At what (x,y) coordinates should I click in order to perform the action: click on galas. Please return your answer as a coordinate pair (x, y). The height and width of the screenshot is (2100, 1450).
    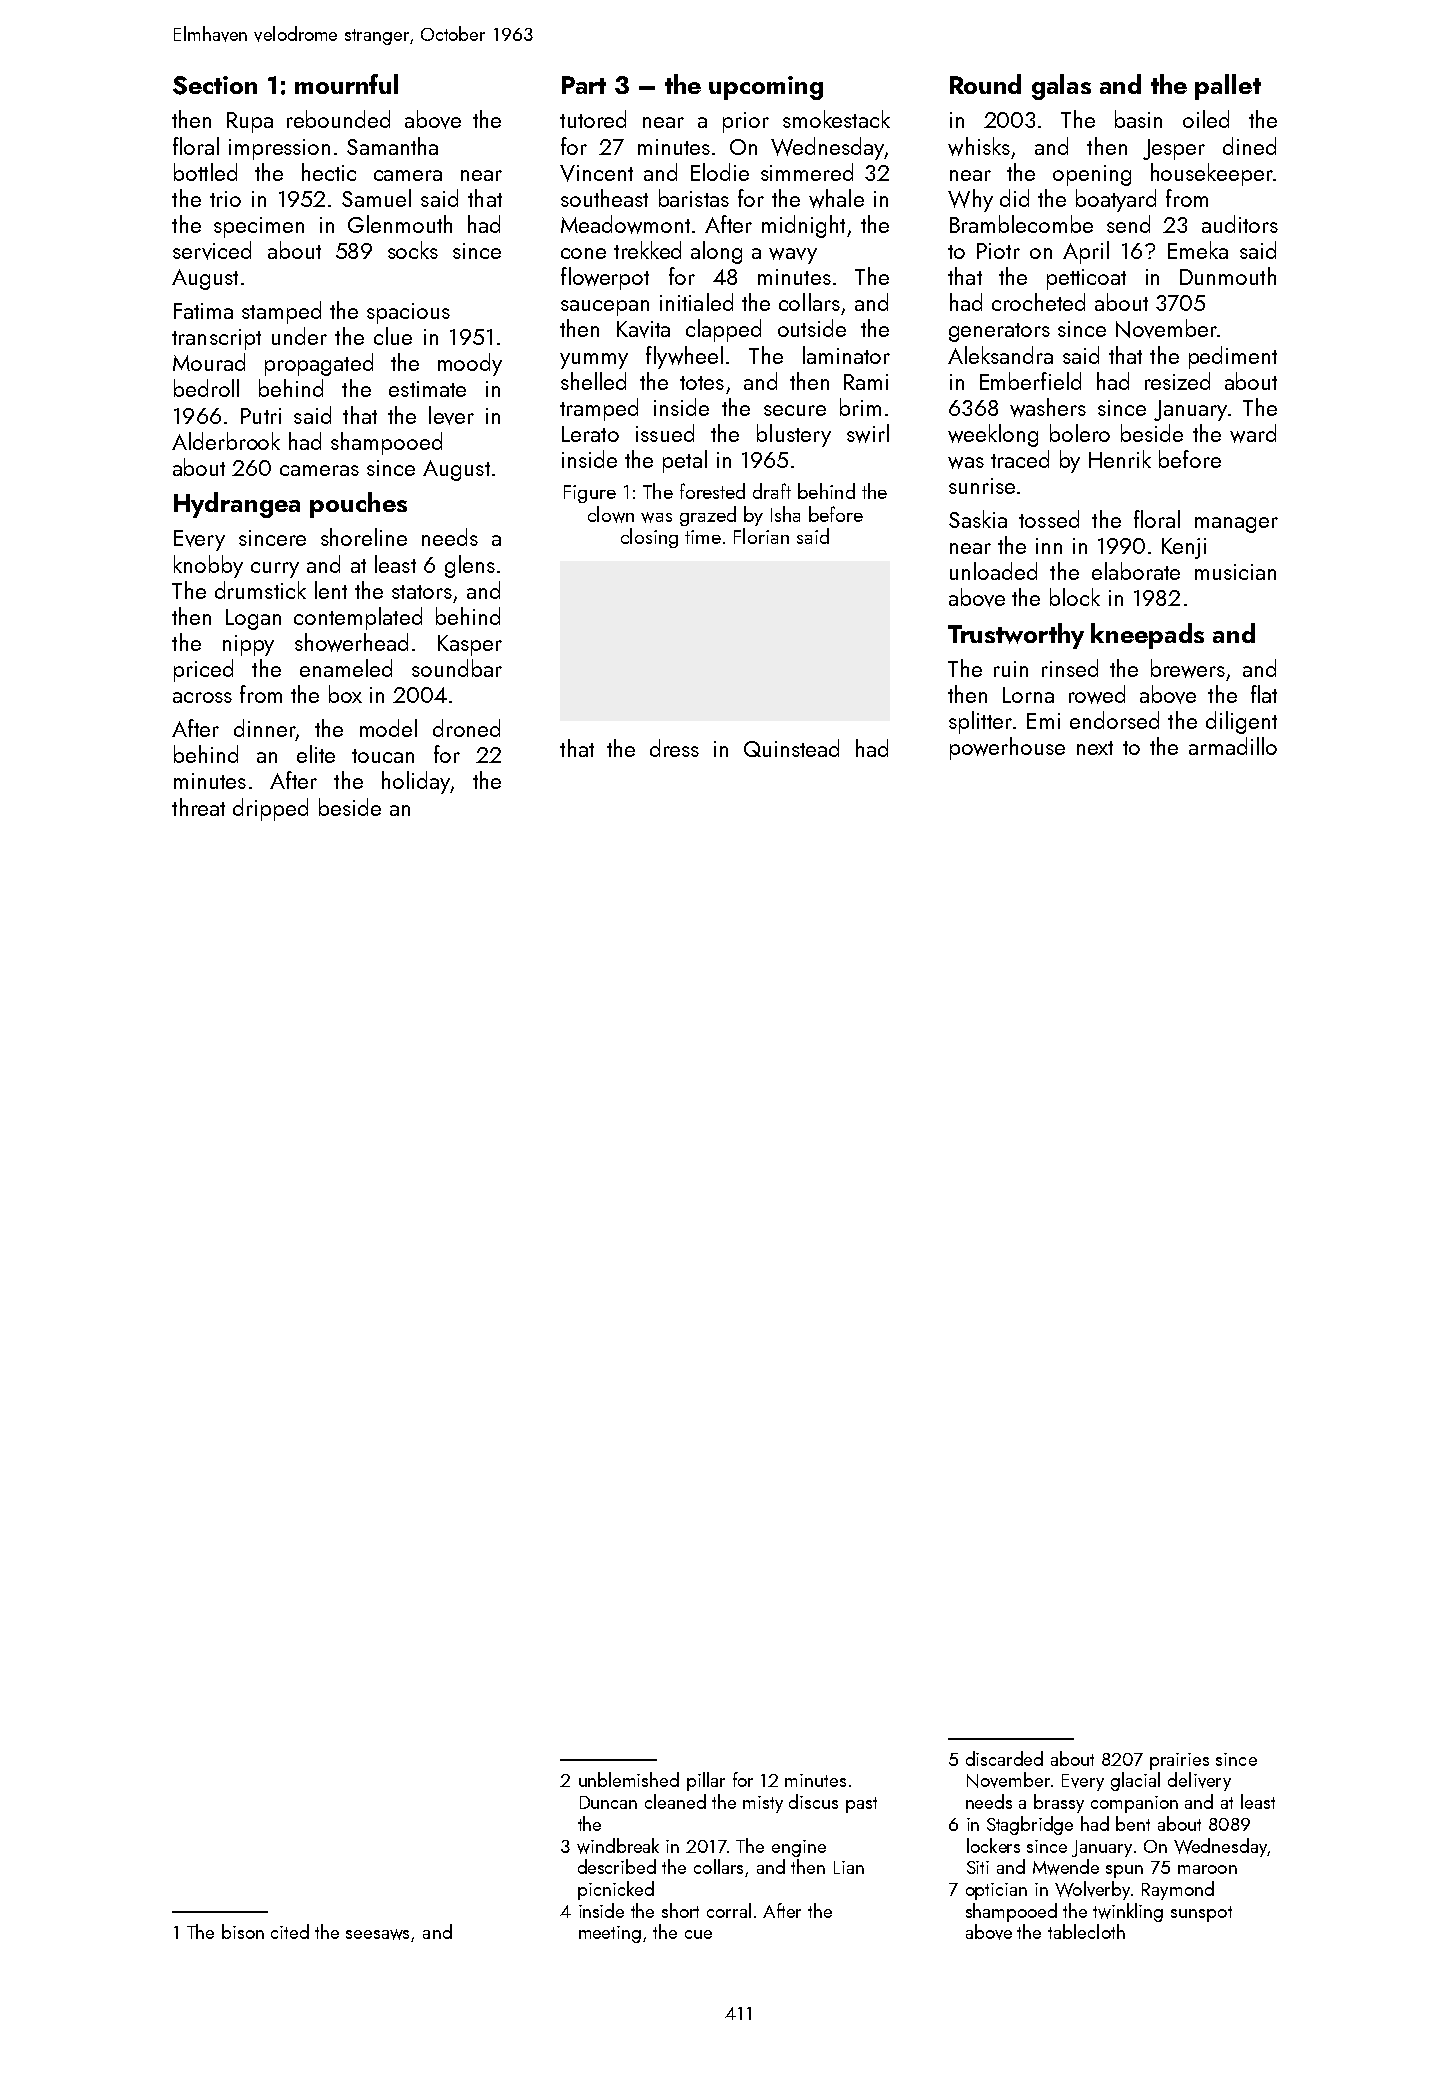
    Looking at the image, I should click on (1061, 87).
